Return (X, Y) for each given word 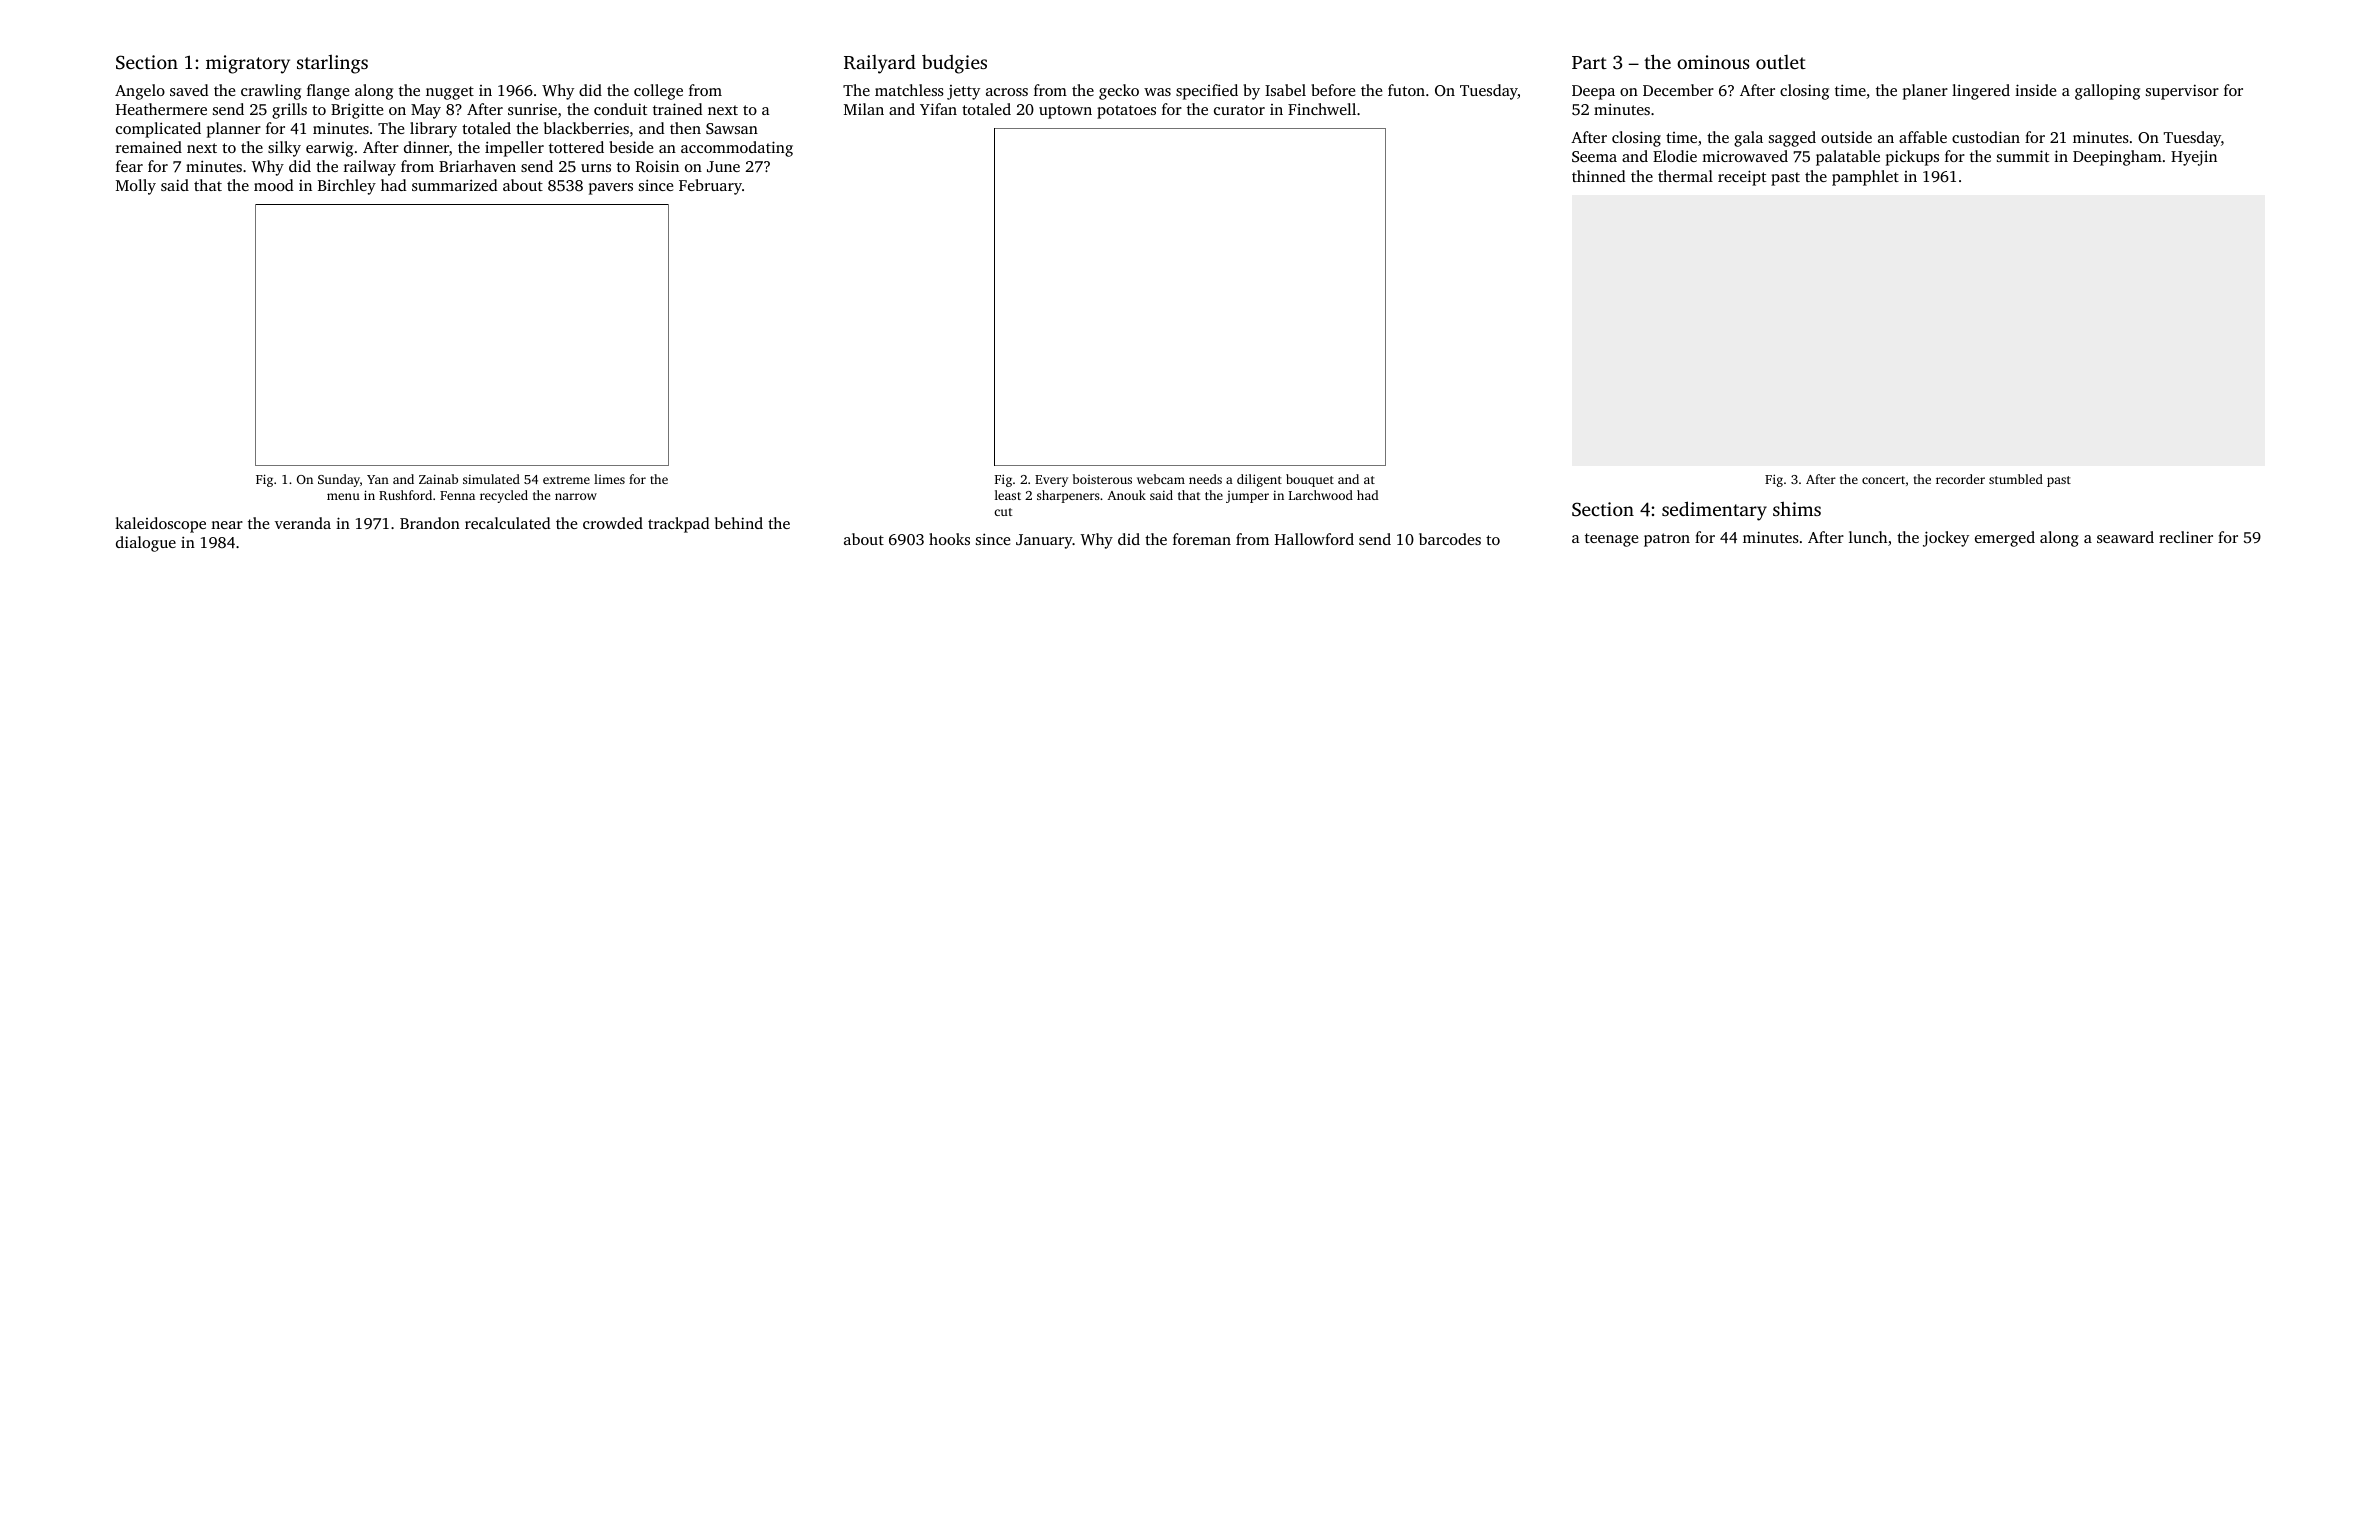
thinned (1598, 176)
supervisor (2182, 92)
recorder (1960, 479)
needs (1205, 479)
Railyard (880, 64)
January (1044, 541)
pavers (611, 189)
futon (1406, 90)
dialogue (146, 544)
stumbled (2016, 479)
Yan (378, 479)
